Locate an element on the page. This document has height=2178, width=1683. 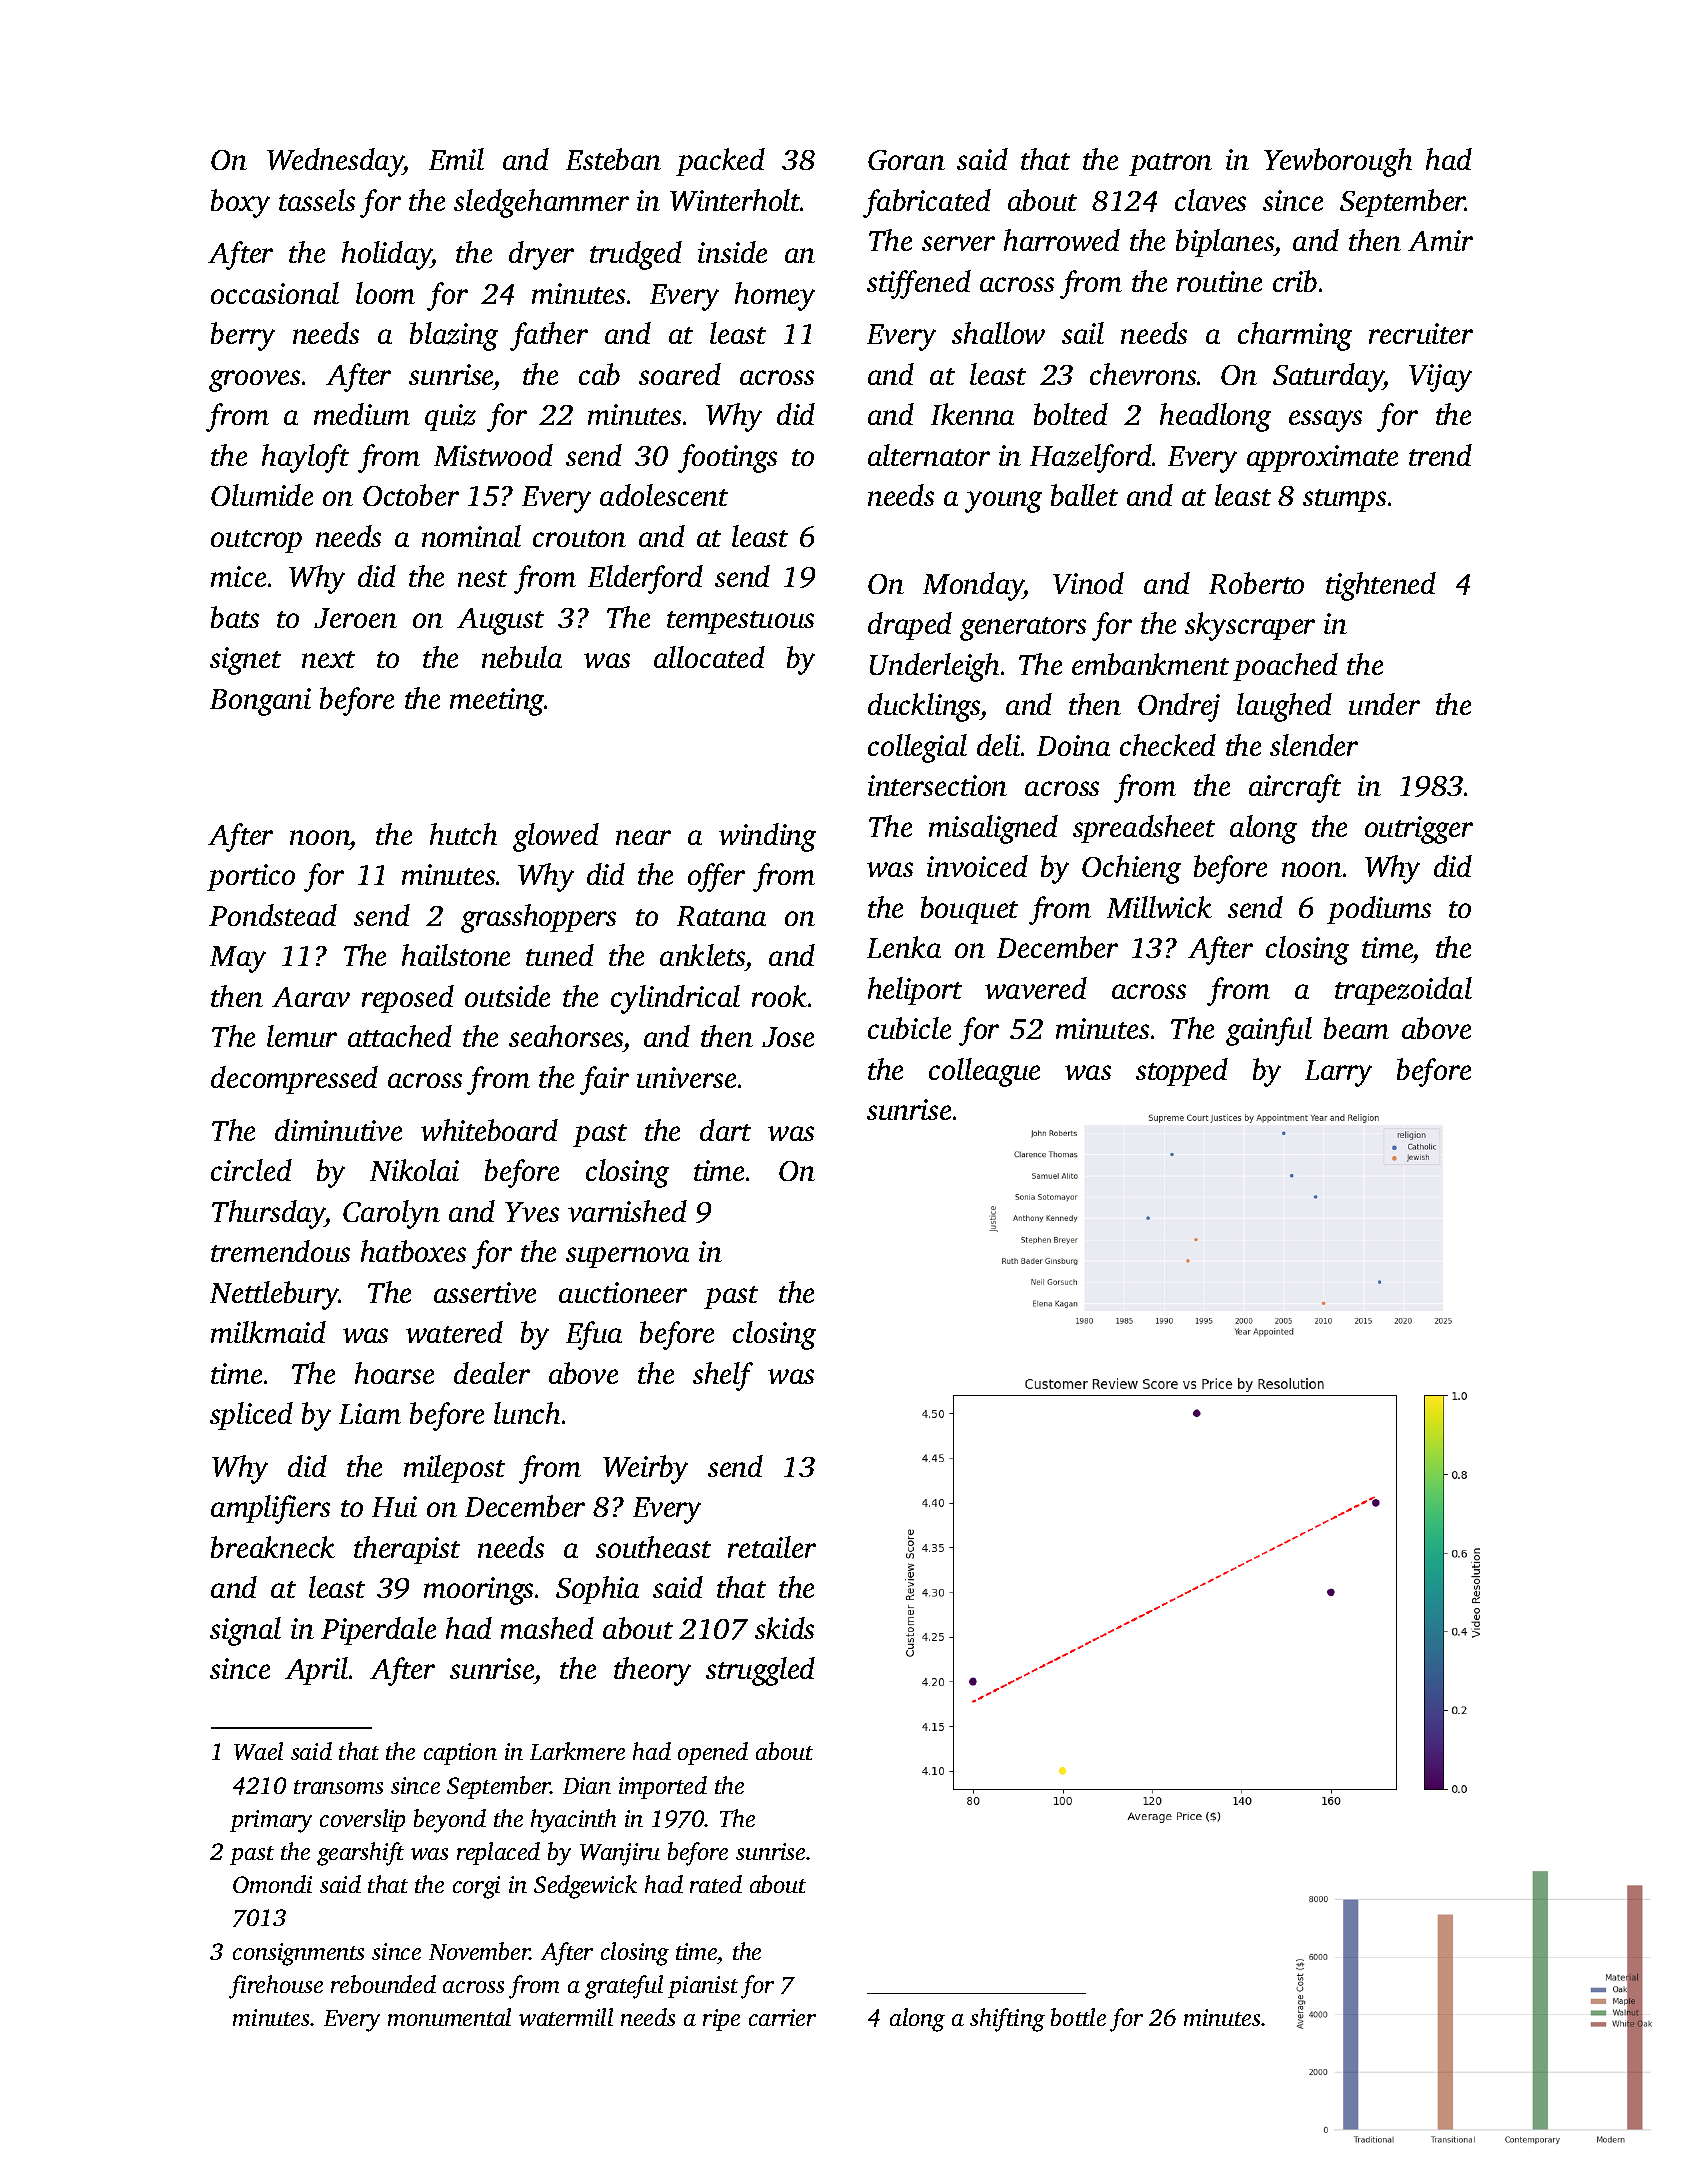
Pondstead is located at coordinates (273, 915).
